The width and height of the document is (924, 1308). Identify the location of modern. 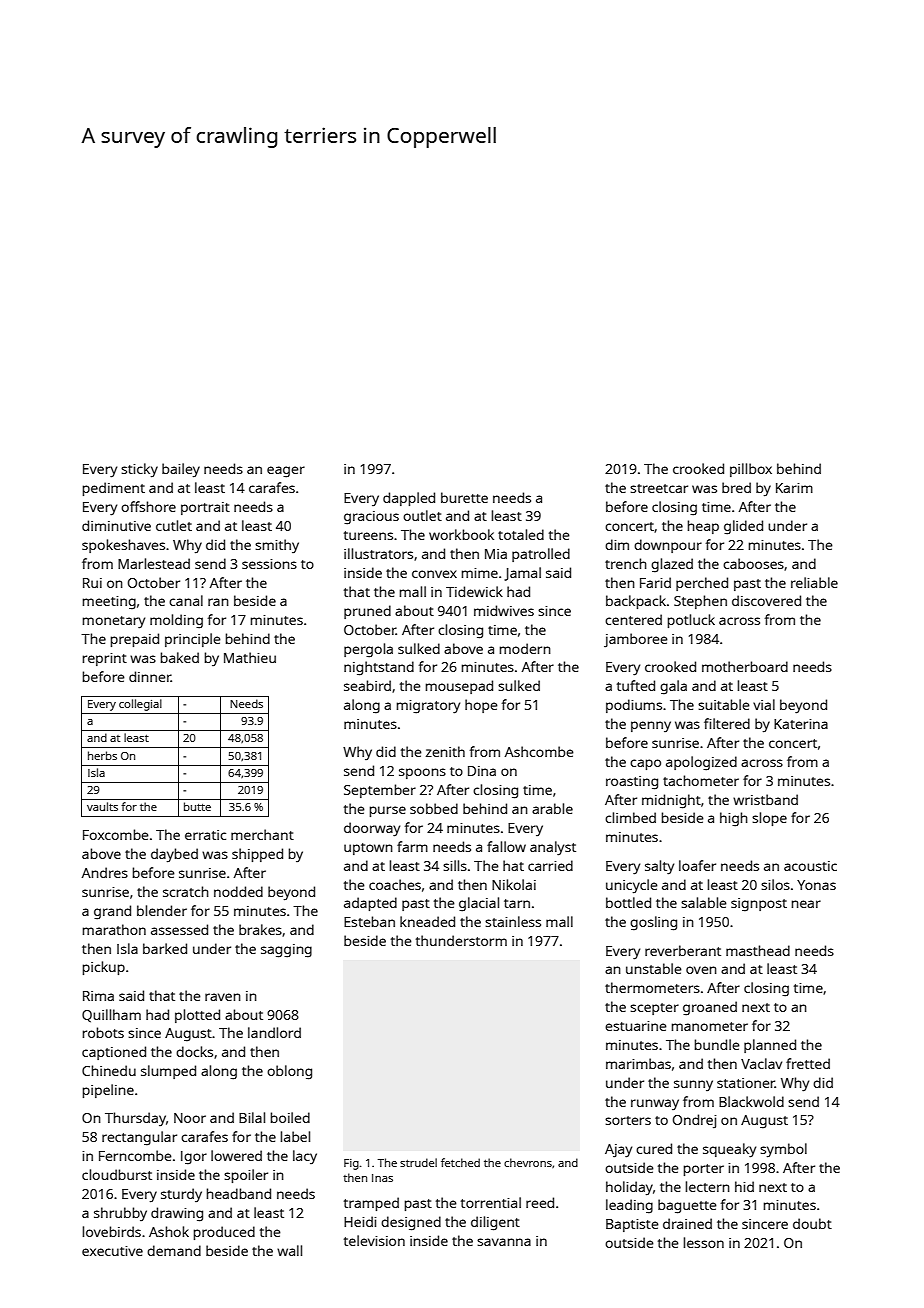
(525, 648).
